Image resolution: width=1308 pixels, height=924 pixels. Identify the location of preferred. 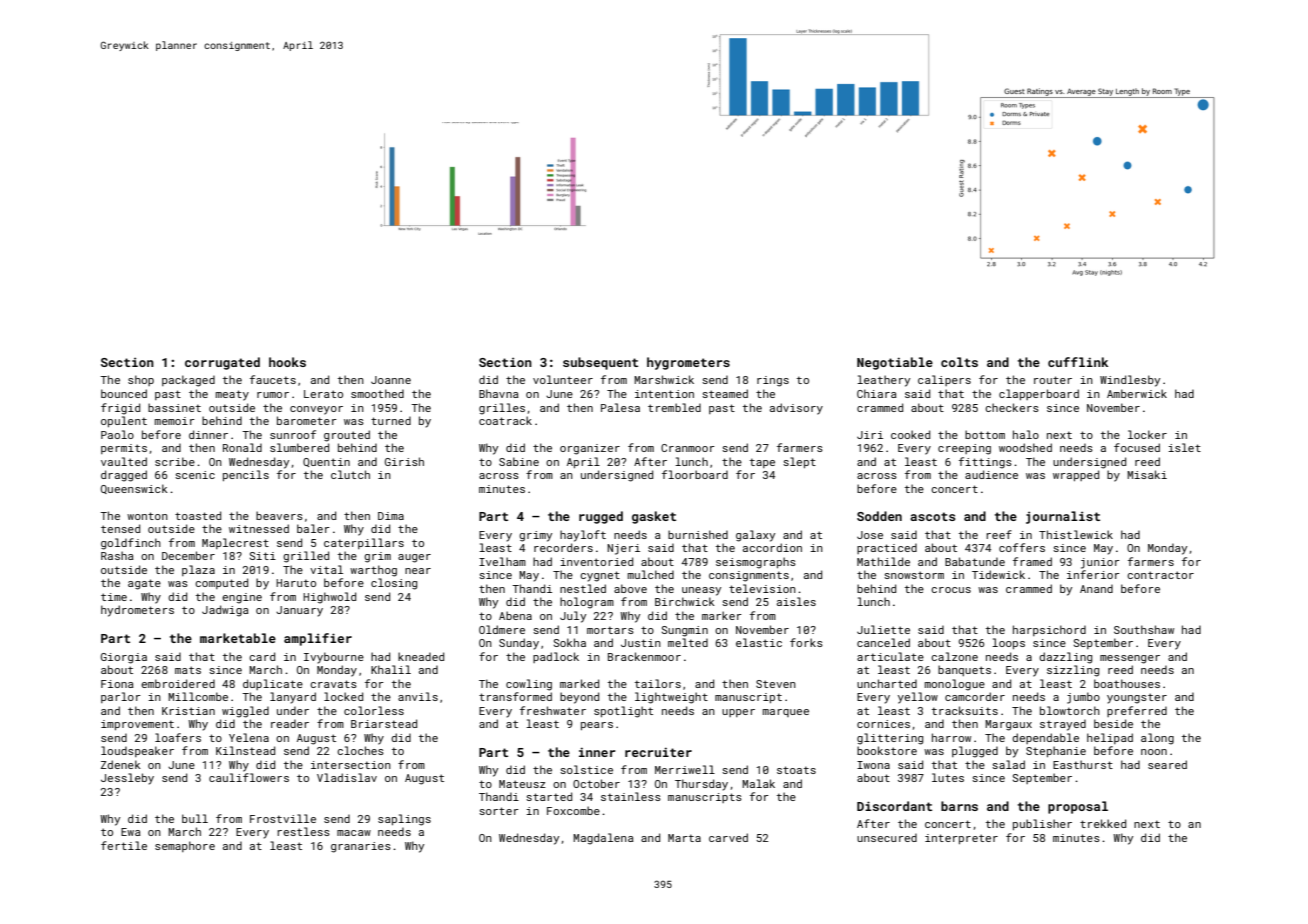
(1137, 711).
